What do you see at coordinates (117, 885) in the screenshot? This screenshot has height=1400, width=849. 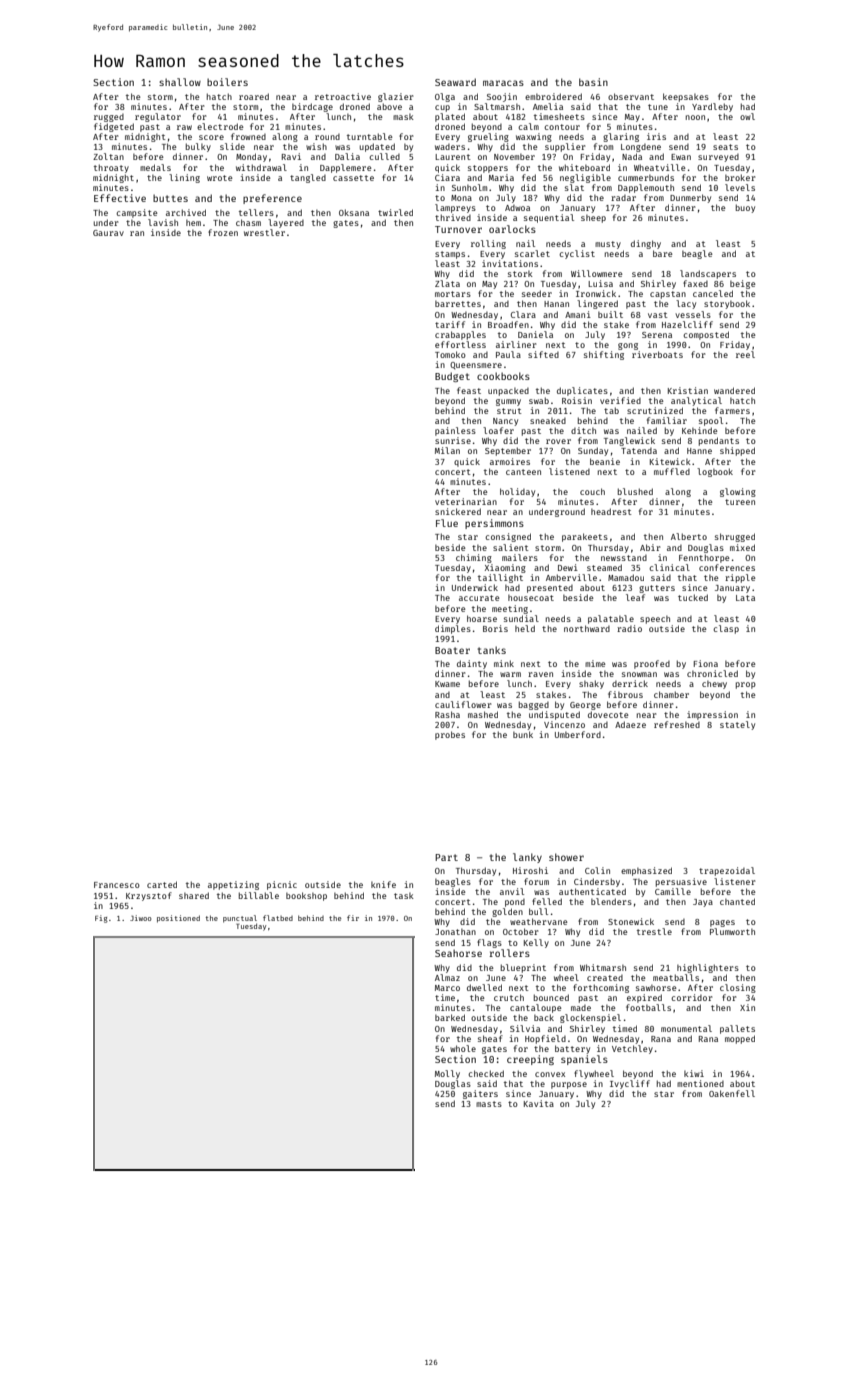 I see `Francesco` at bounding box center [117, 885].
